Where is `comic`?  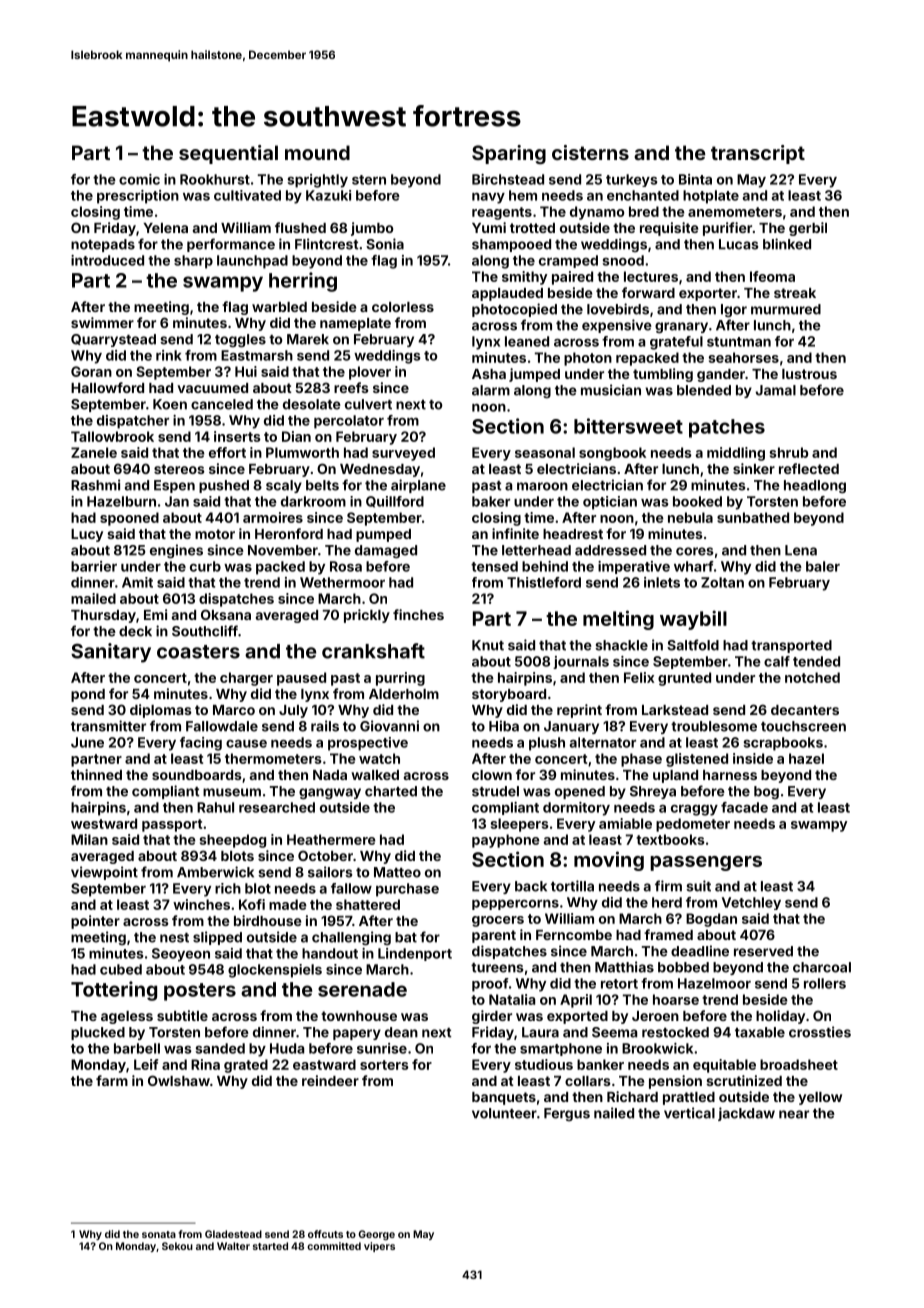
comic is located at coordinates (139, 179).
